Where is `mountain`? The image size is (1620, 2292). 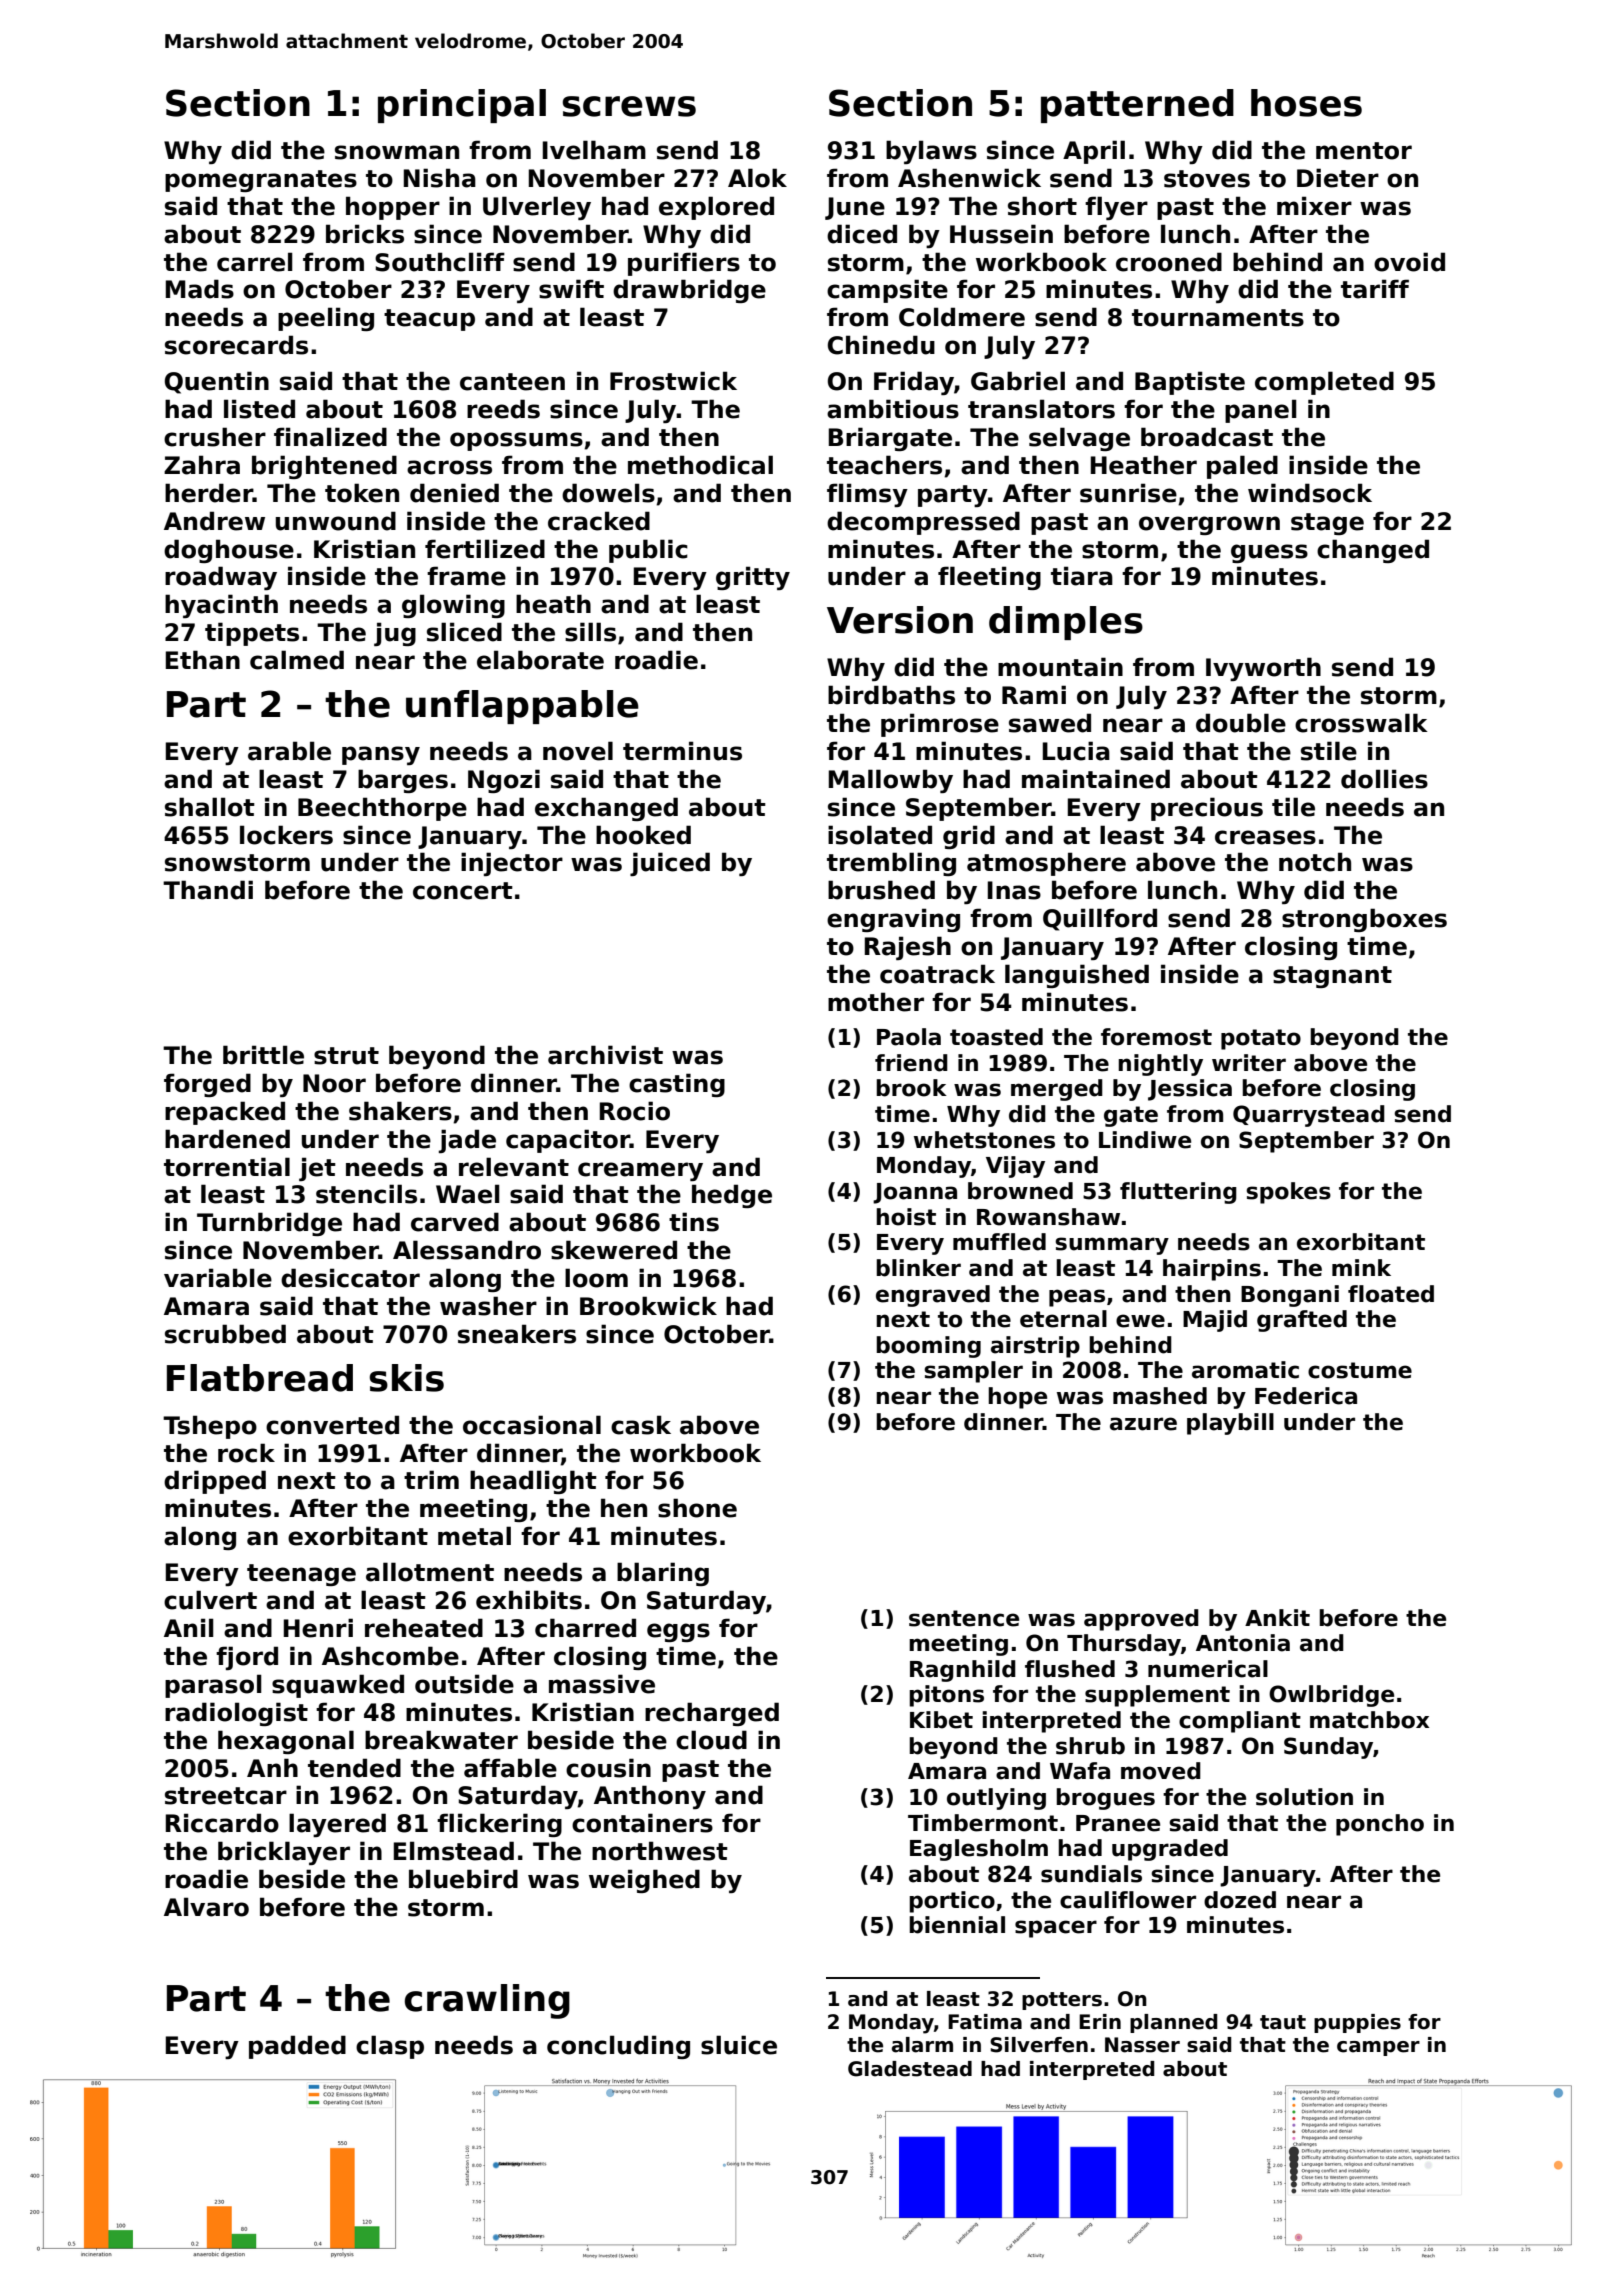 mountain is located at coordinates (1060, 667).
